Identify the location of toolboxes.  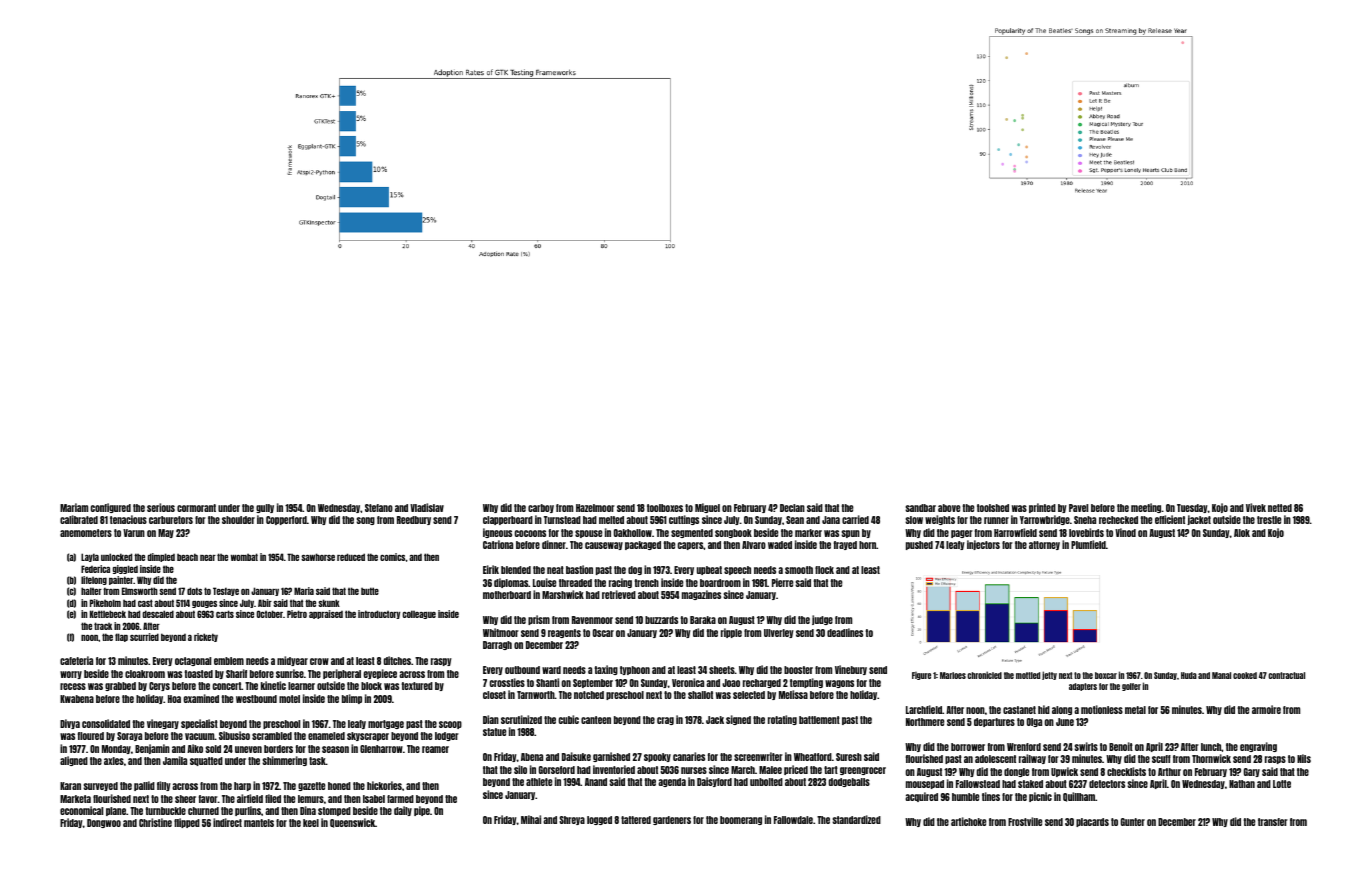
(665, 508).
